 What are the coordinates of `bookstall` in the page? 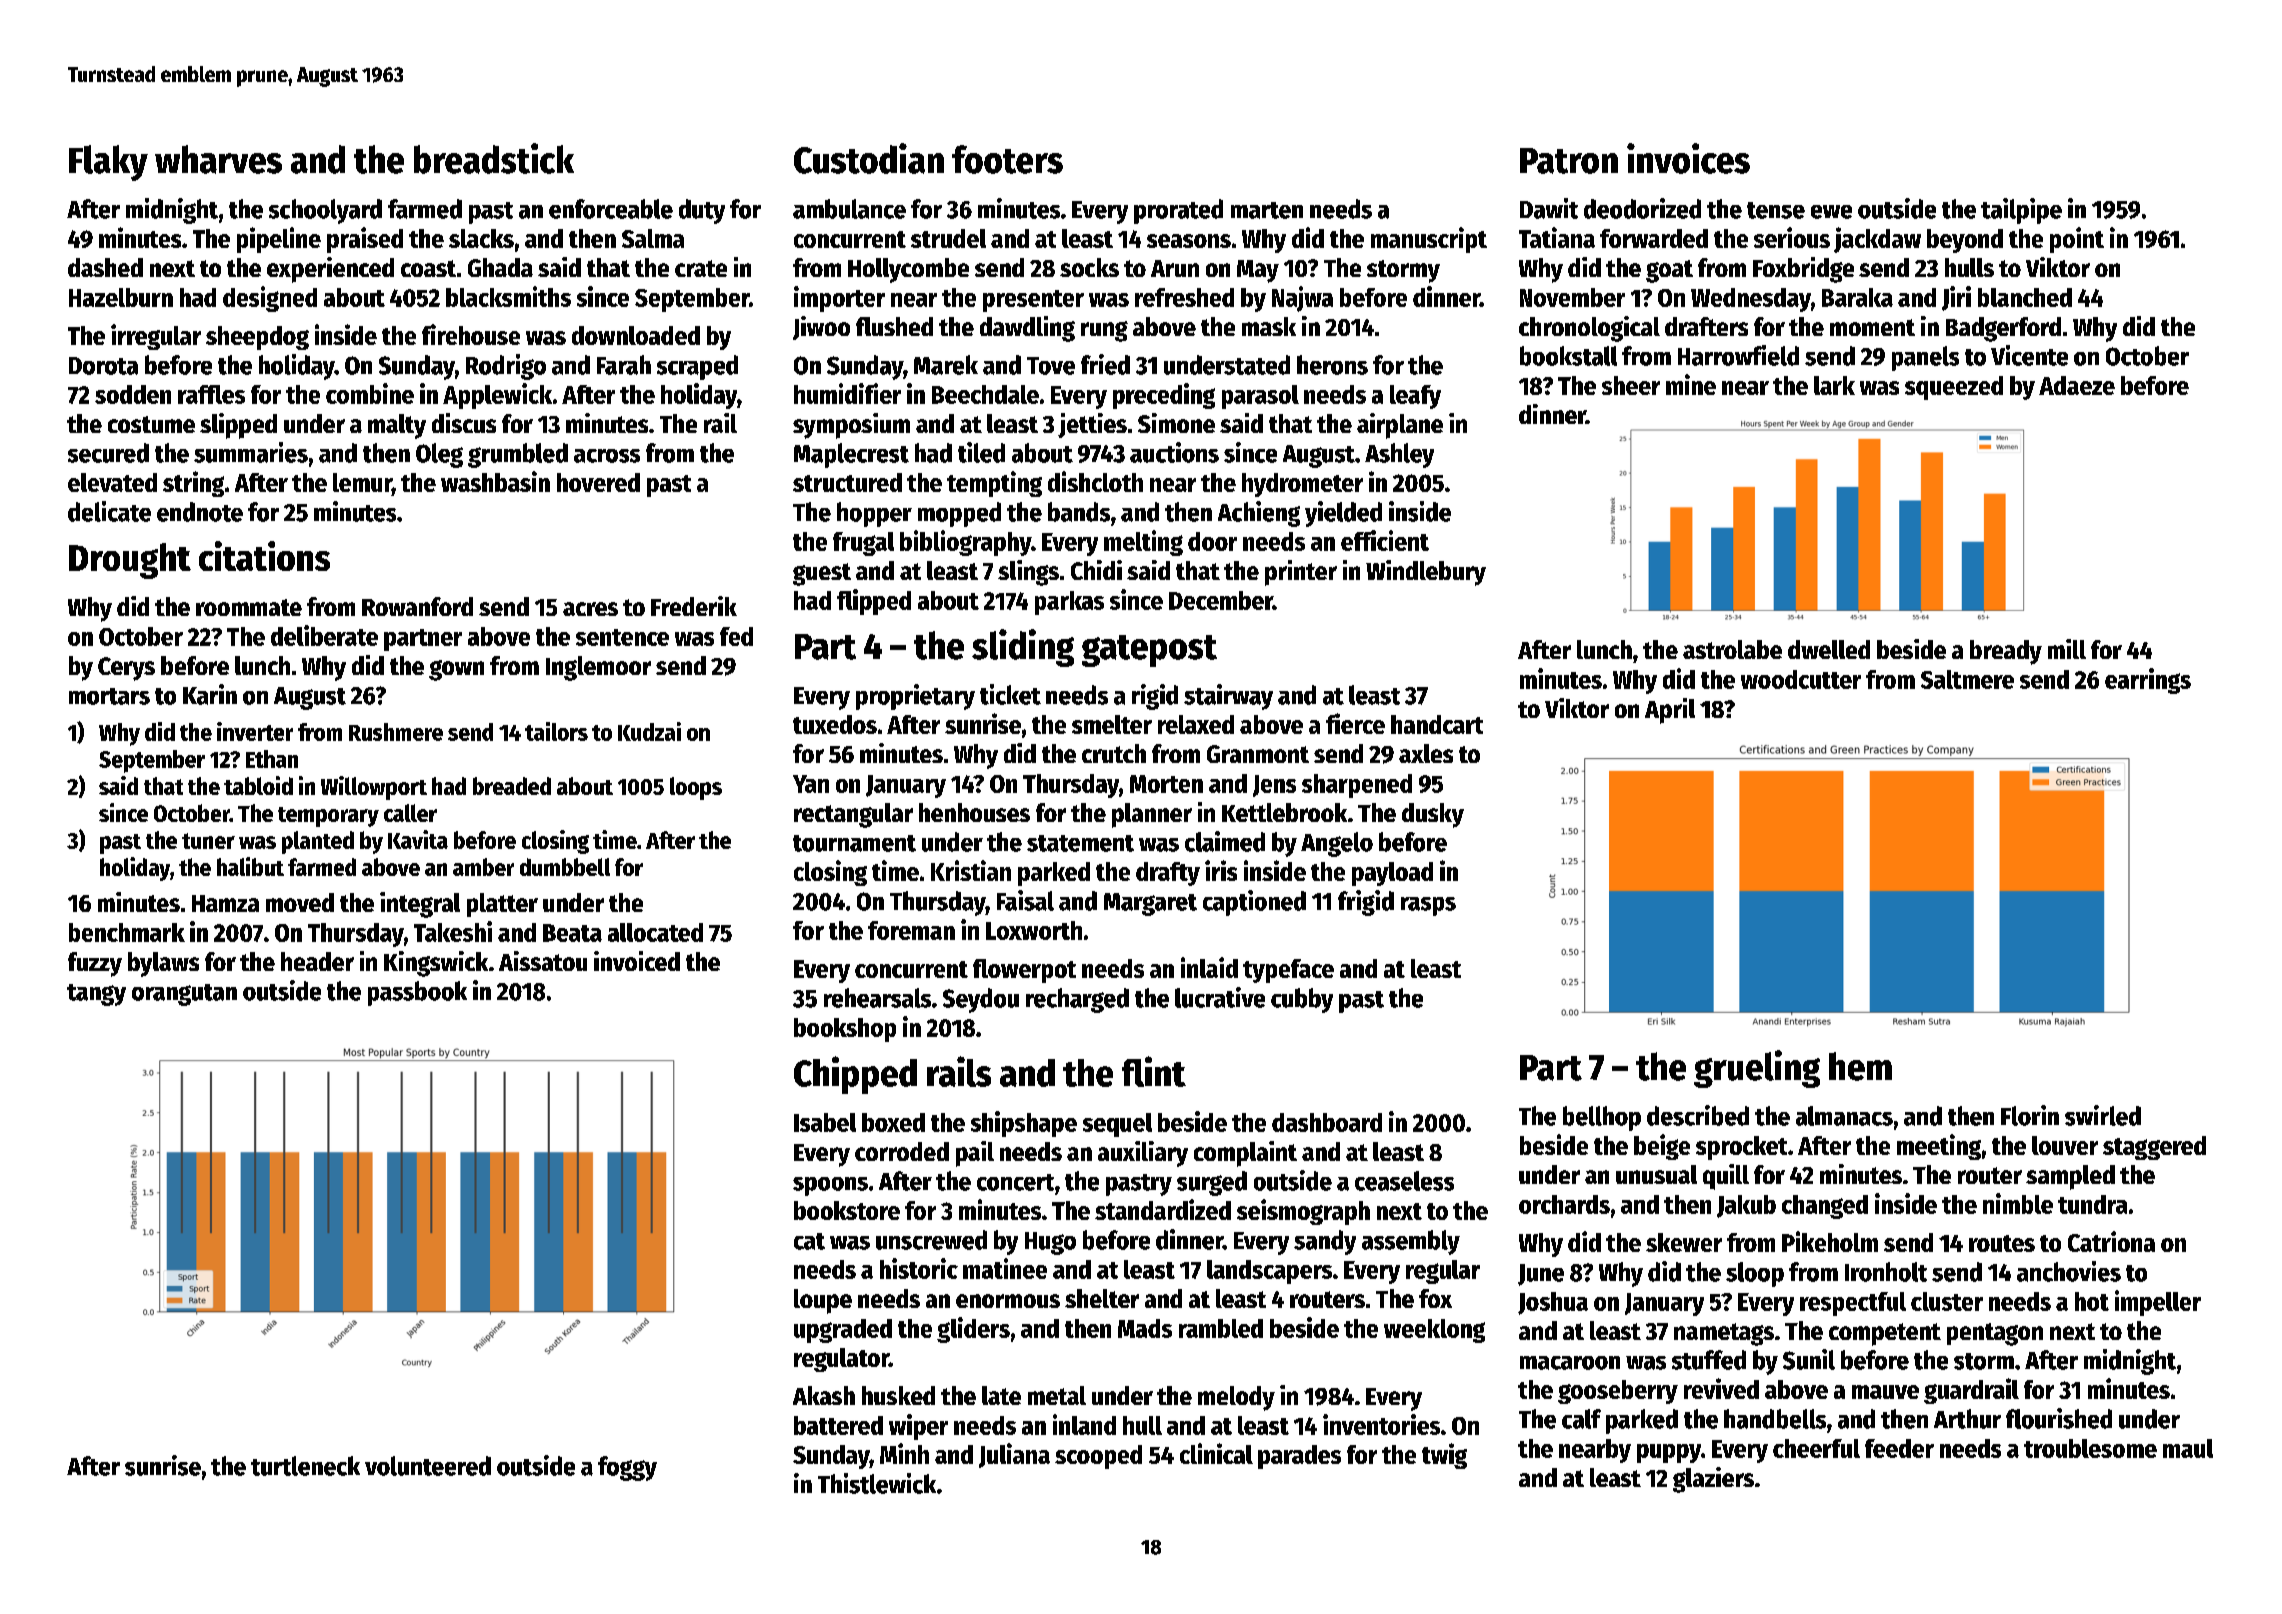 It's located at (1568, 356).
